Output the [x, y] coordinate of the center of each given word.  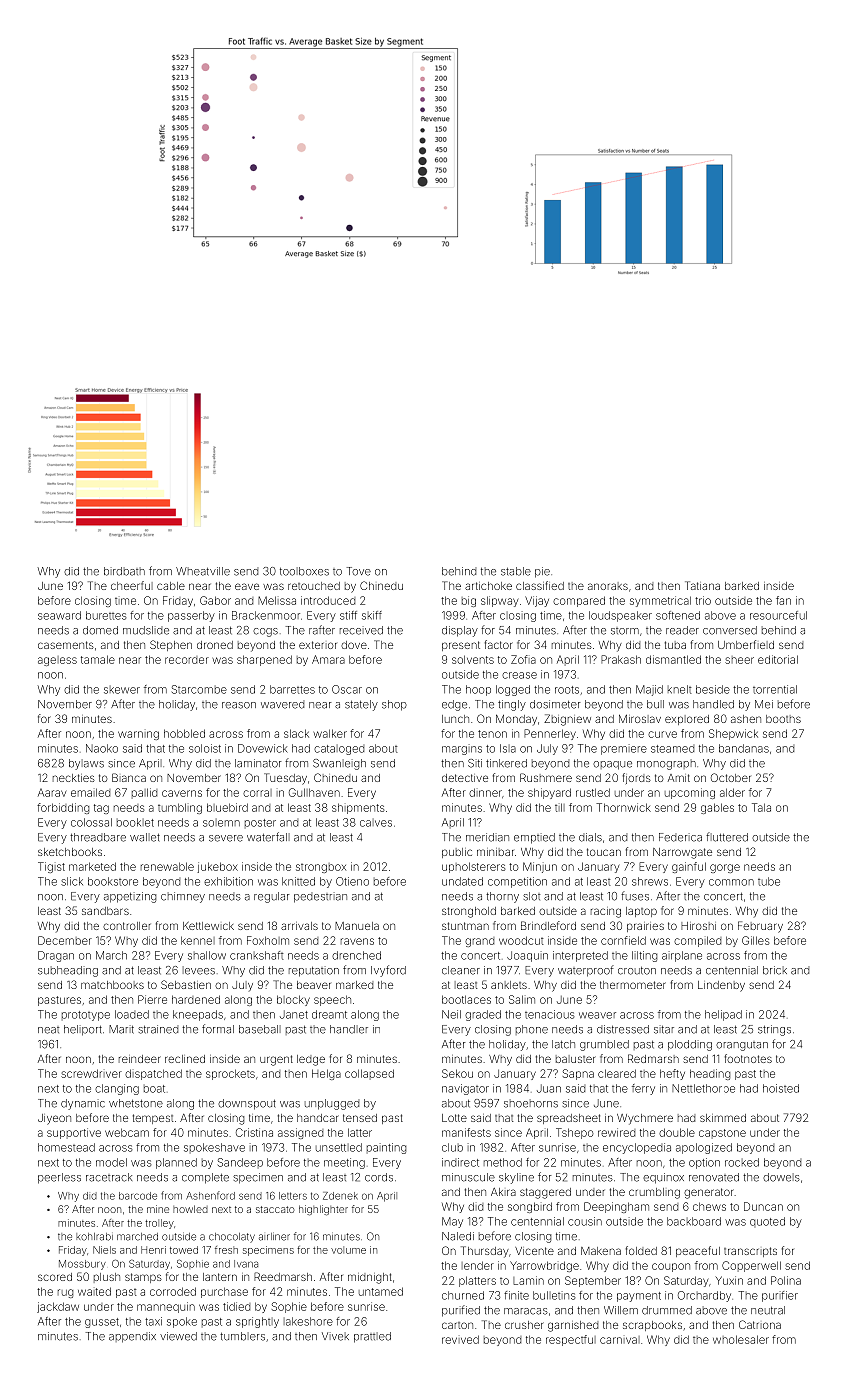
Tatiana [702, 585]
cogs [265, 632]
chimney [183, 897]
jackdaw [58, 1307]
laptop [641, 912]
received [361, 630]
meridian [487, 837]
